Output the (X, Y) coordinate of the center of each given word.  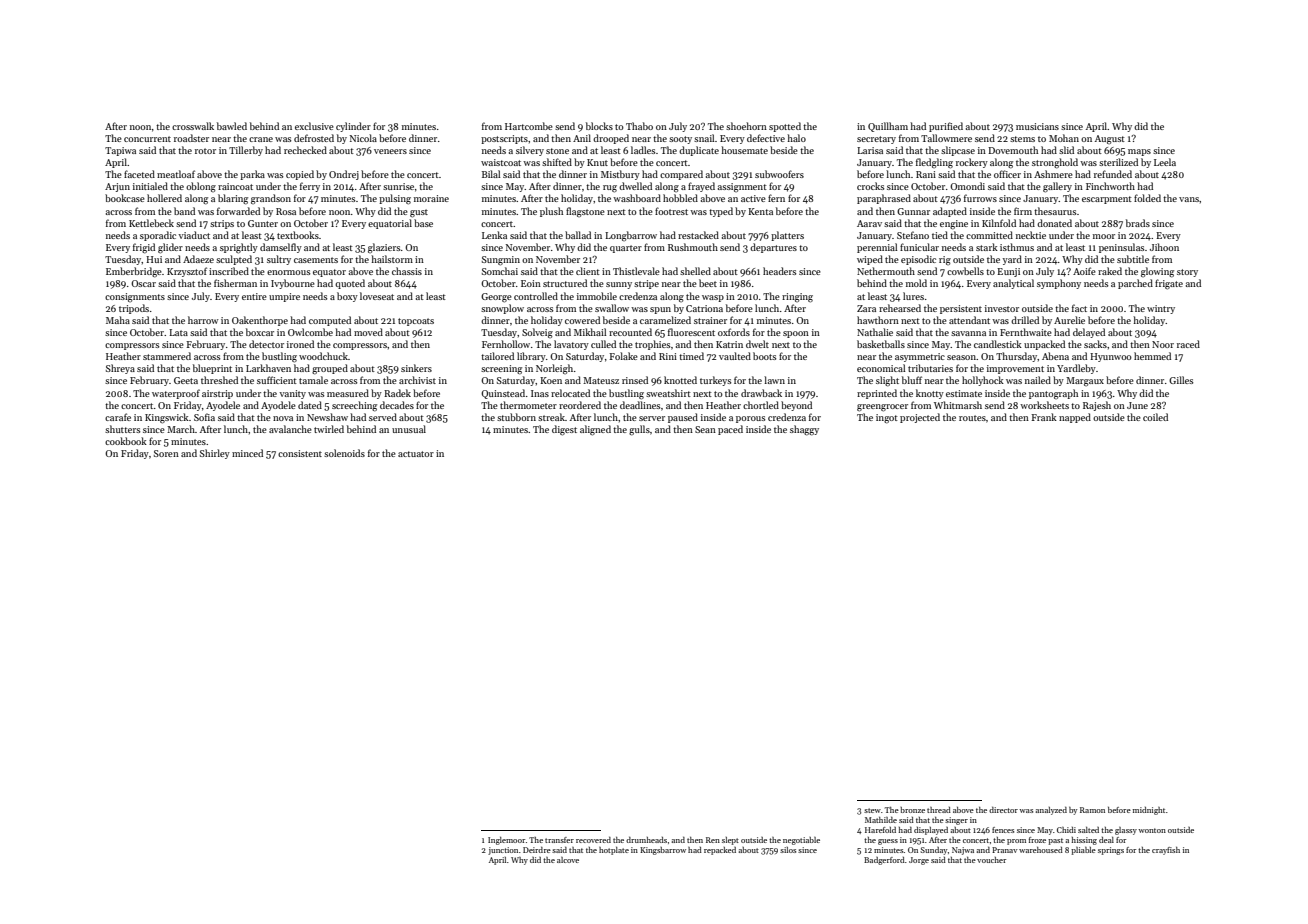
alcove (568, 860)
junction (503, 851)
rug (610, 189)
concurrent (147, 139)
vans (1189, 199)
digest (564, 430)
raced (1188, 344)
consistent (300, 453)
